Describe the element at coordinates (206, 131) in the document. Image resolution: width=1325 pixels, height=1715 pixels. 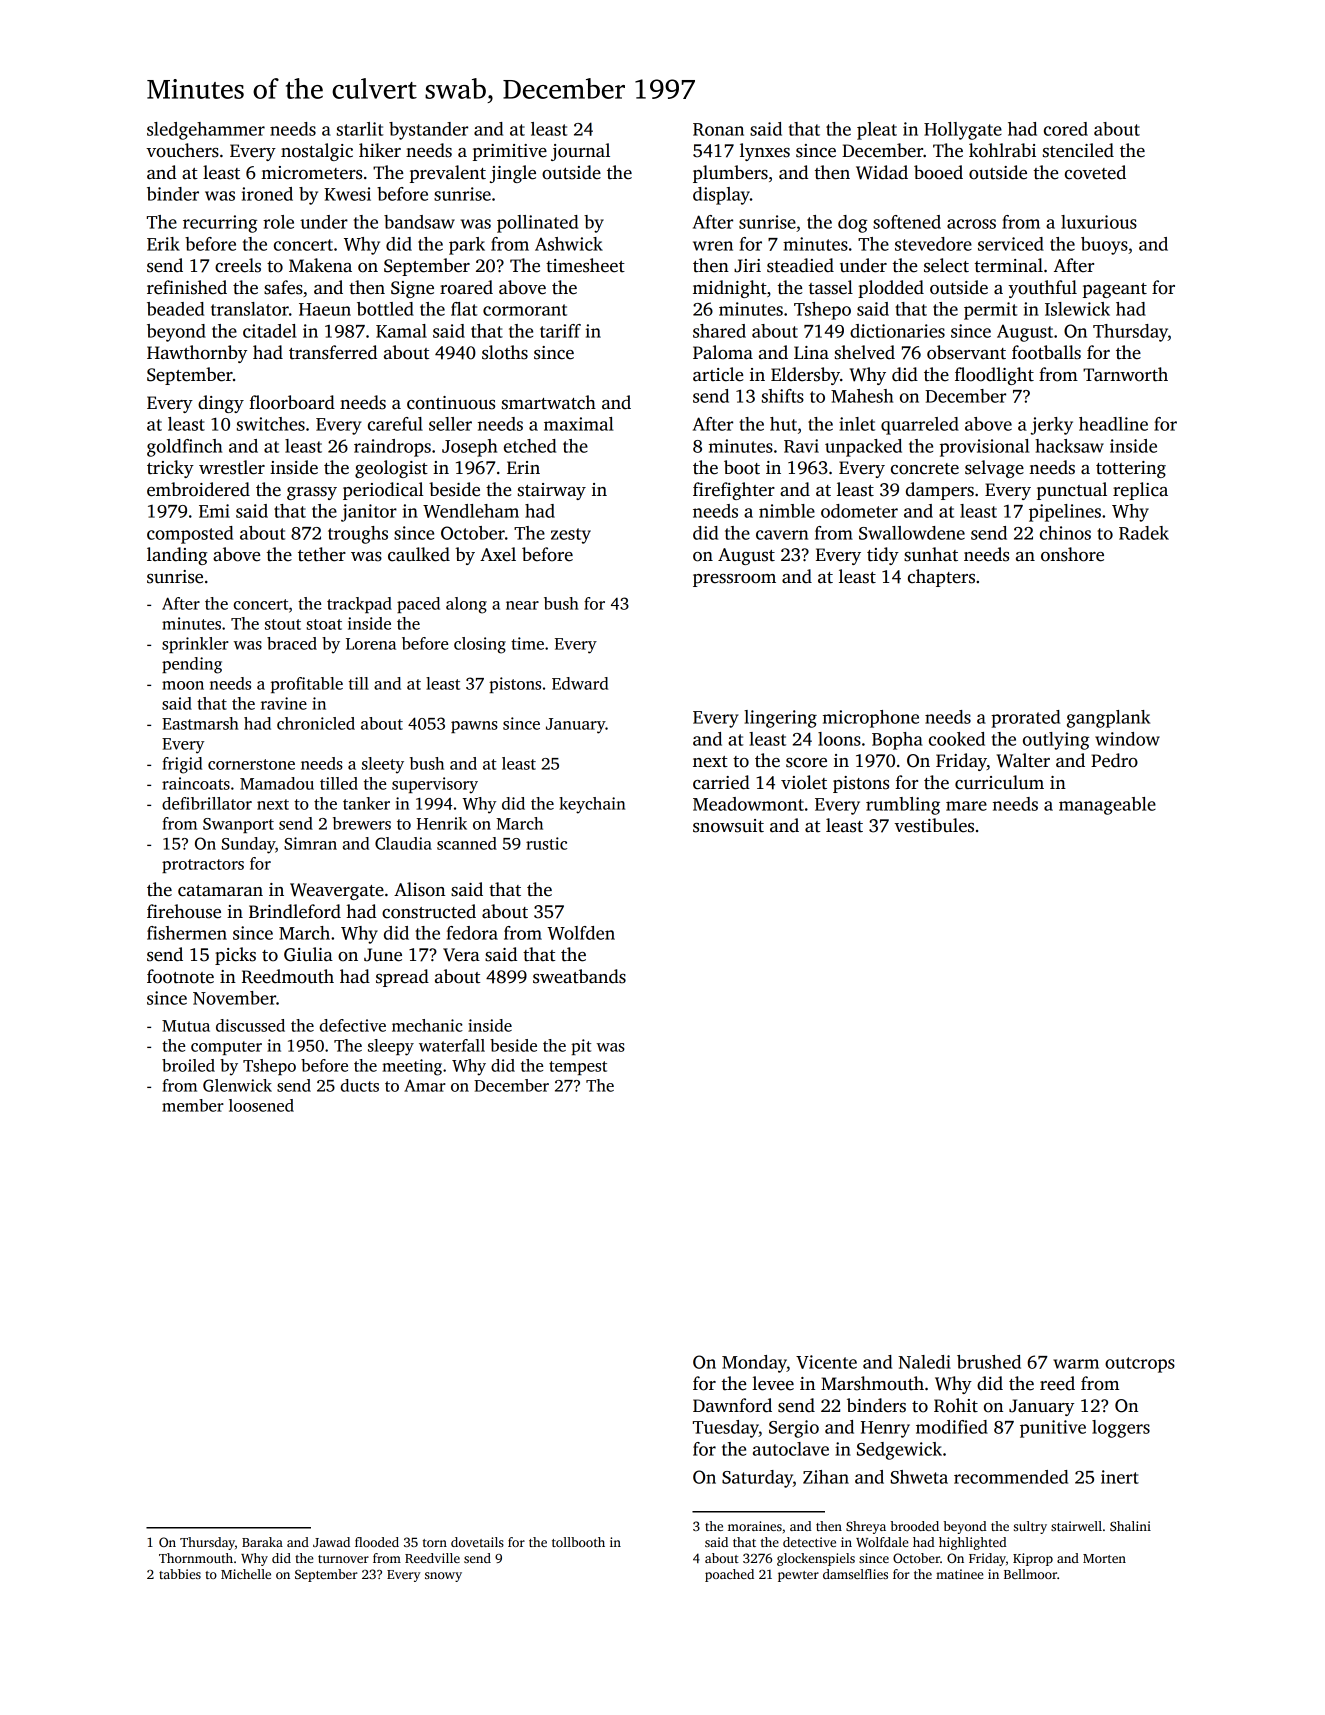
I see `sledgehammer` at that location.
